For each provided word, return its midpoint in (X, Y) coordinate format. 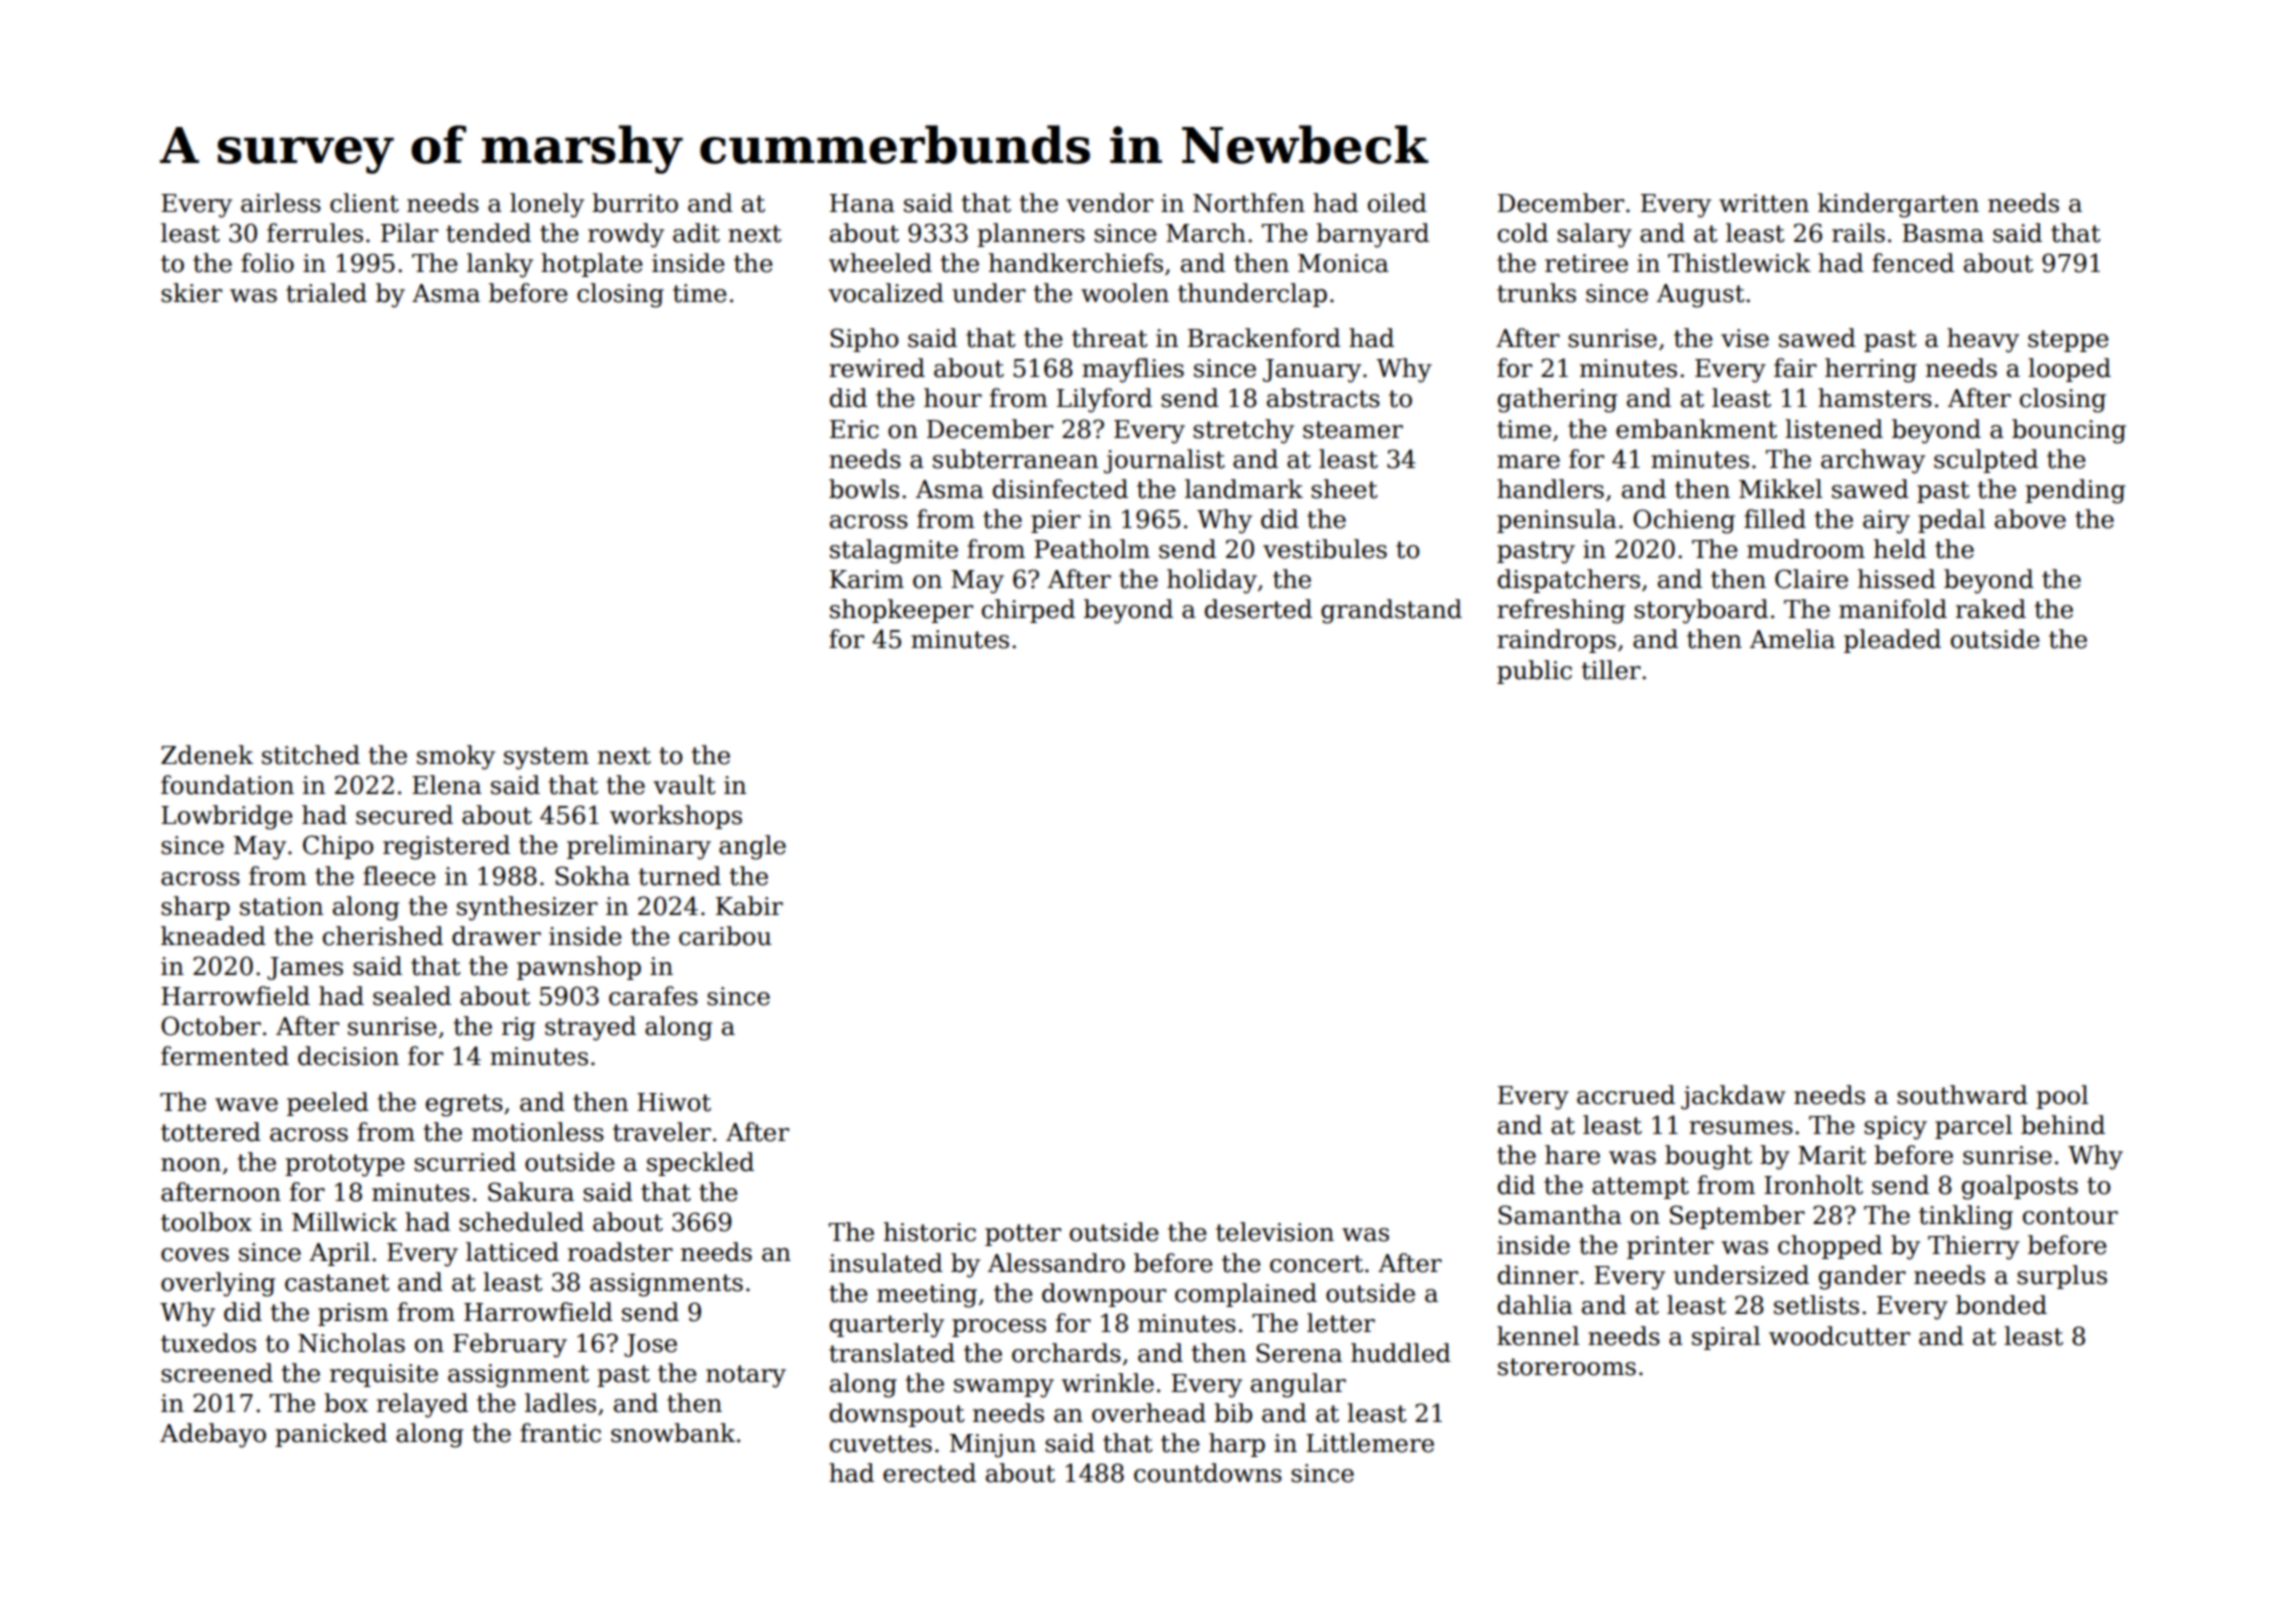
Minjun (993, 1446)
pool (2062, 1097)
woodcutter (1839, 1336)
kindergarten (1898, 205)
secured (404, 815)
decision (348, 1056)
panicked (331, 1435)
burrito (635, 203)
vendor (1109, 203)
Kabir (749, 906)
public (1534, 672)
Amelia (1792, 639)
